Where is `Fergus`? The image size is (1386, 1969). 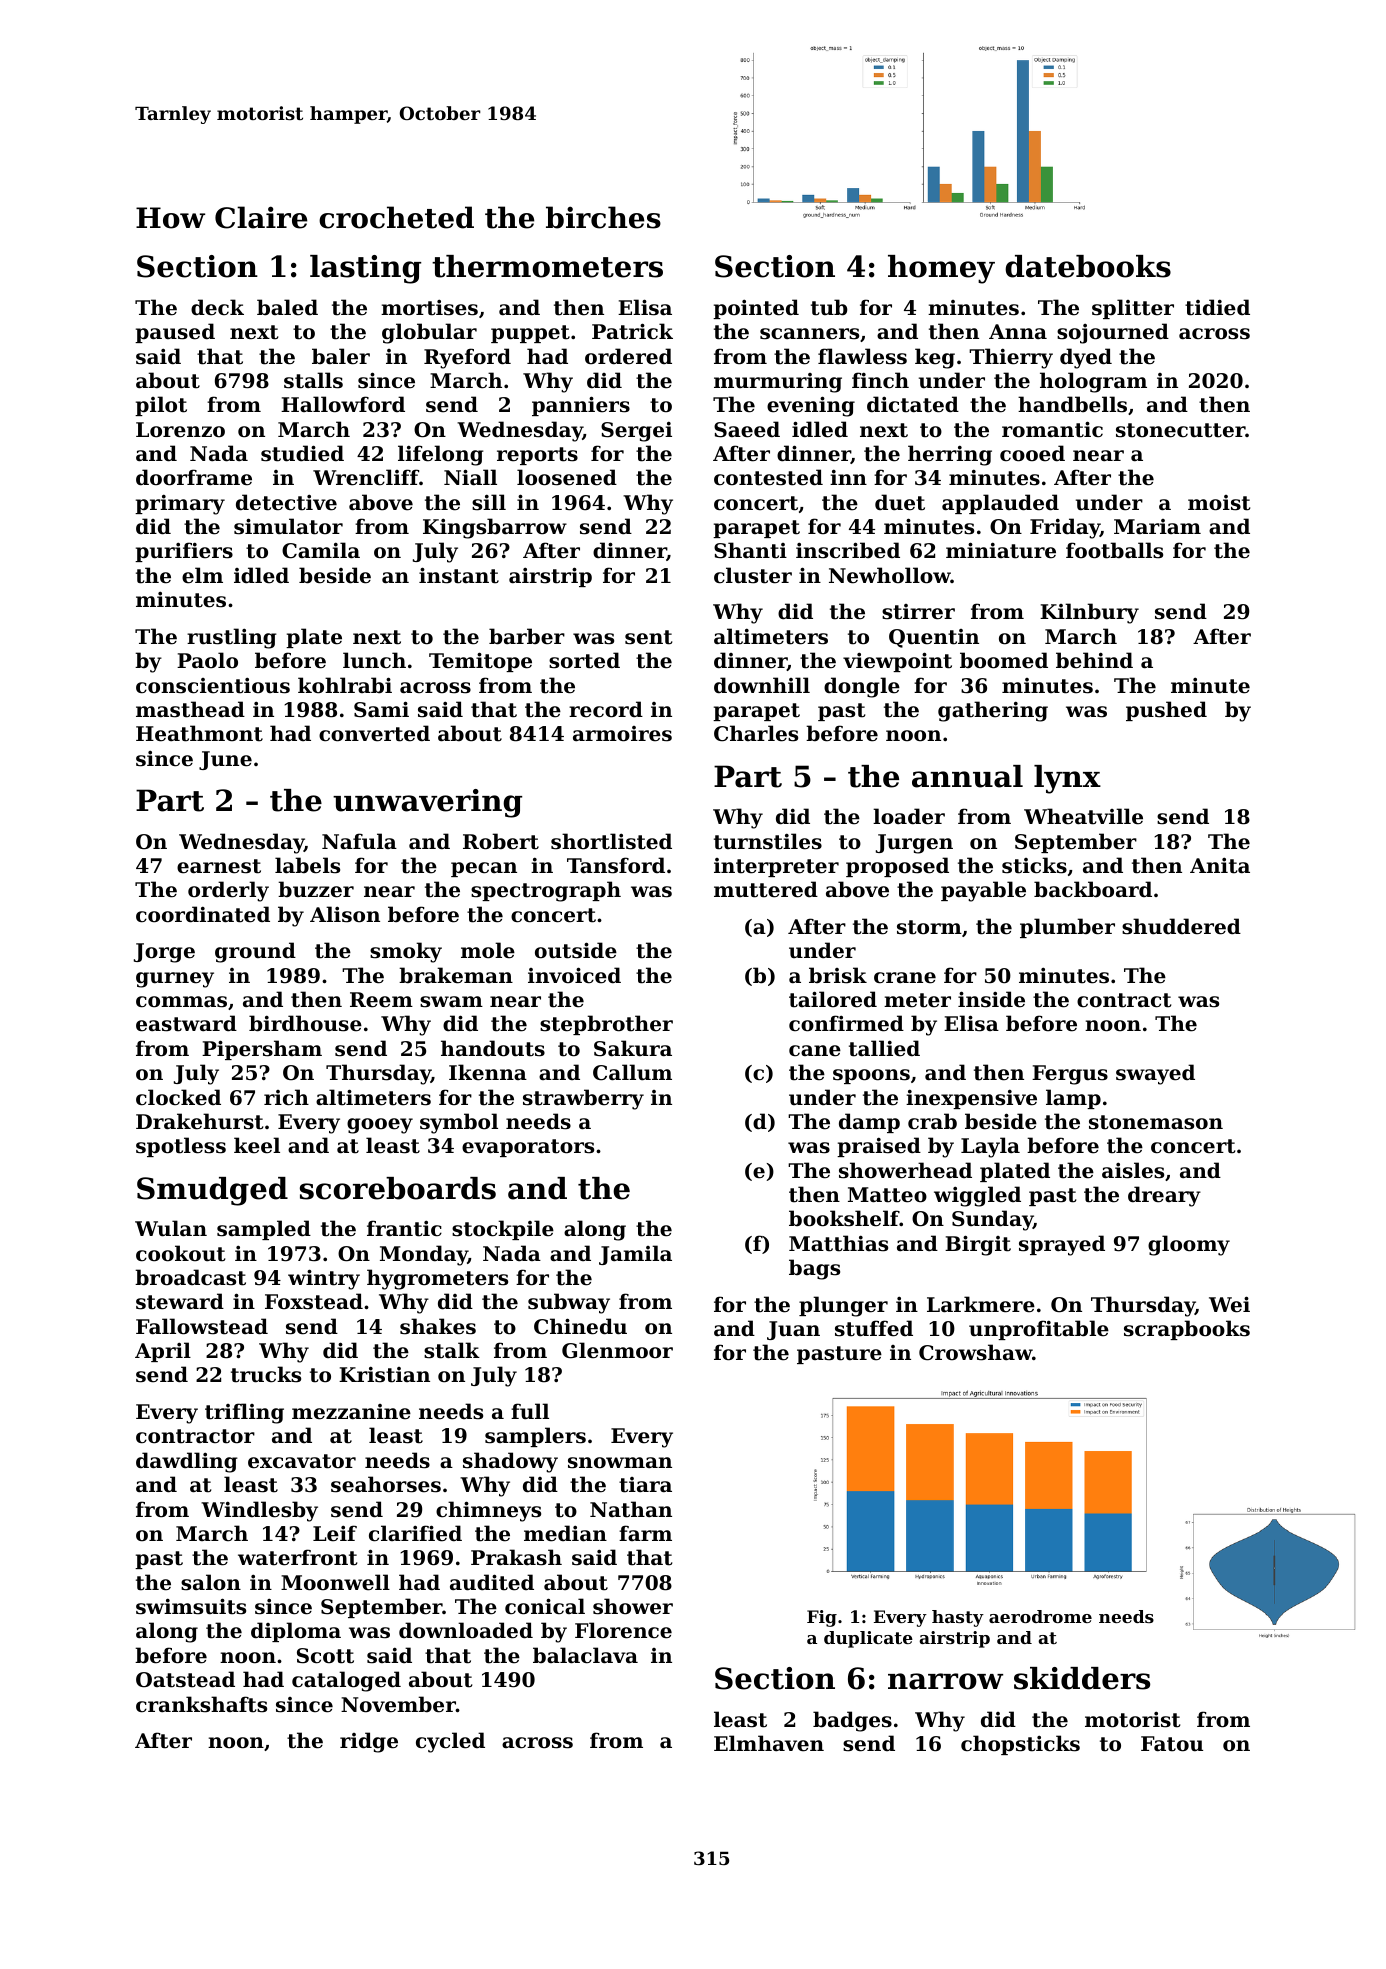 Fergus is located at coordinates (1070, 1075).
